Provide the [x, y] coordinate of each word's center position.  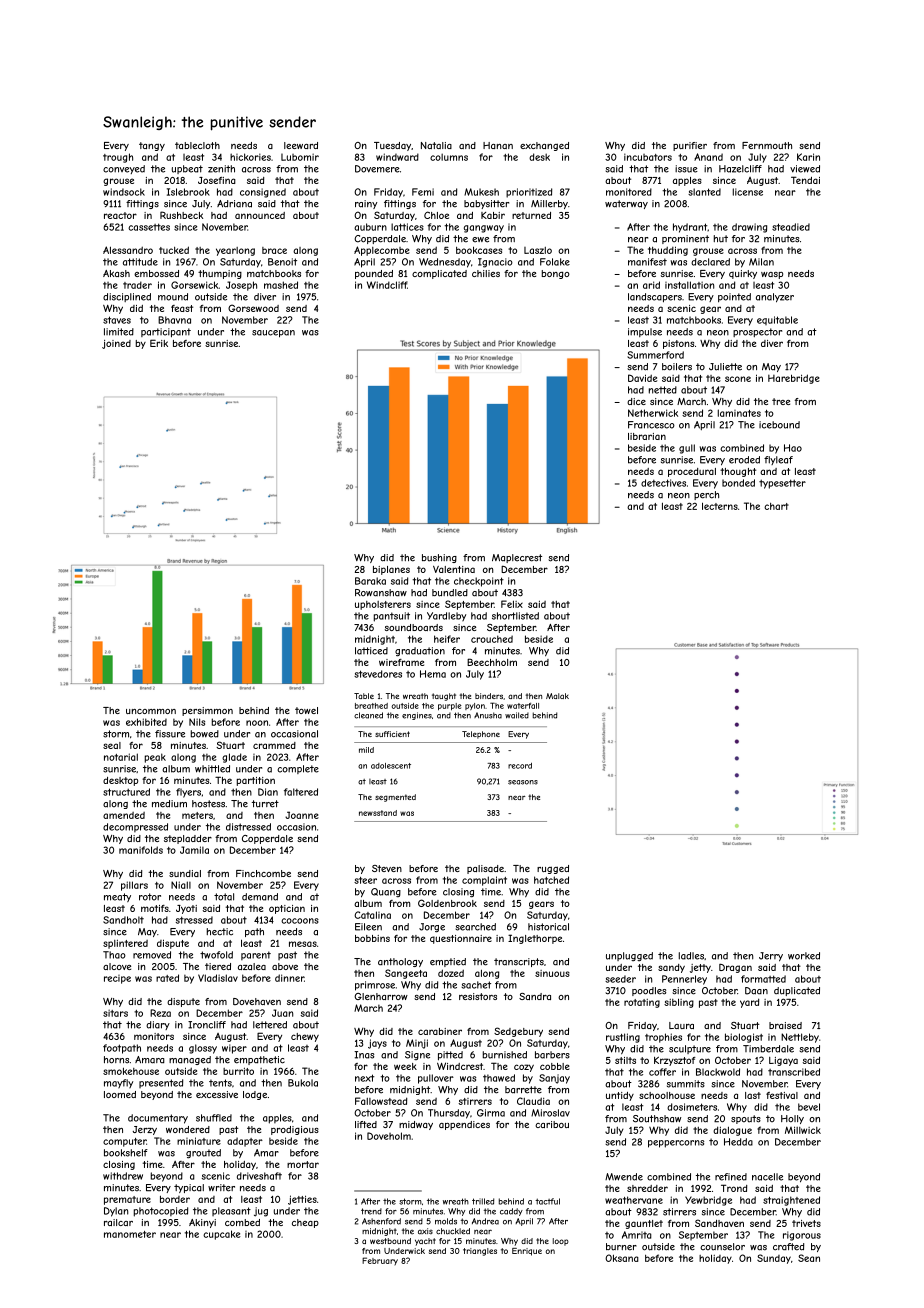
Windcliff [387, 285]
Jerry [771, 957]
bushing [439, 558]
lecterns [720, 506]
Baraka [370, 581]
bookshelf [126, 1153]
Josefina [217, 180]
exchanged [544, 146]
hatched [551, 880]
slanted [704, 192]
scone [738, 379]
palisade [485, 869]
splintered [125, 944]
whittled [212, 769]
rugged [553, 869]
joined [116, 344]
